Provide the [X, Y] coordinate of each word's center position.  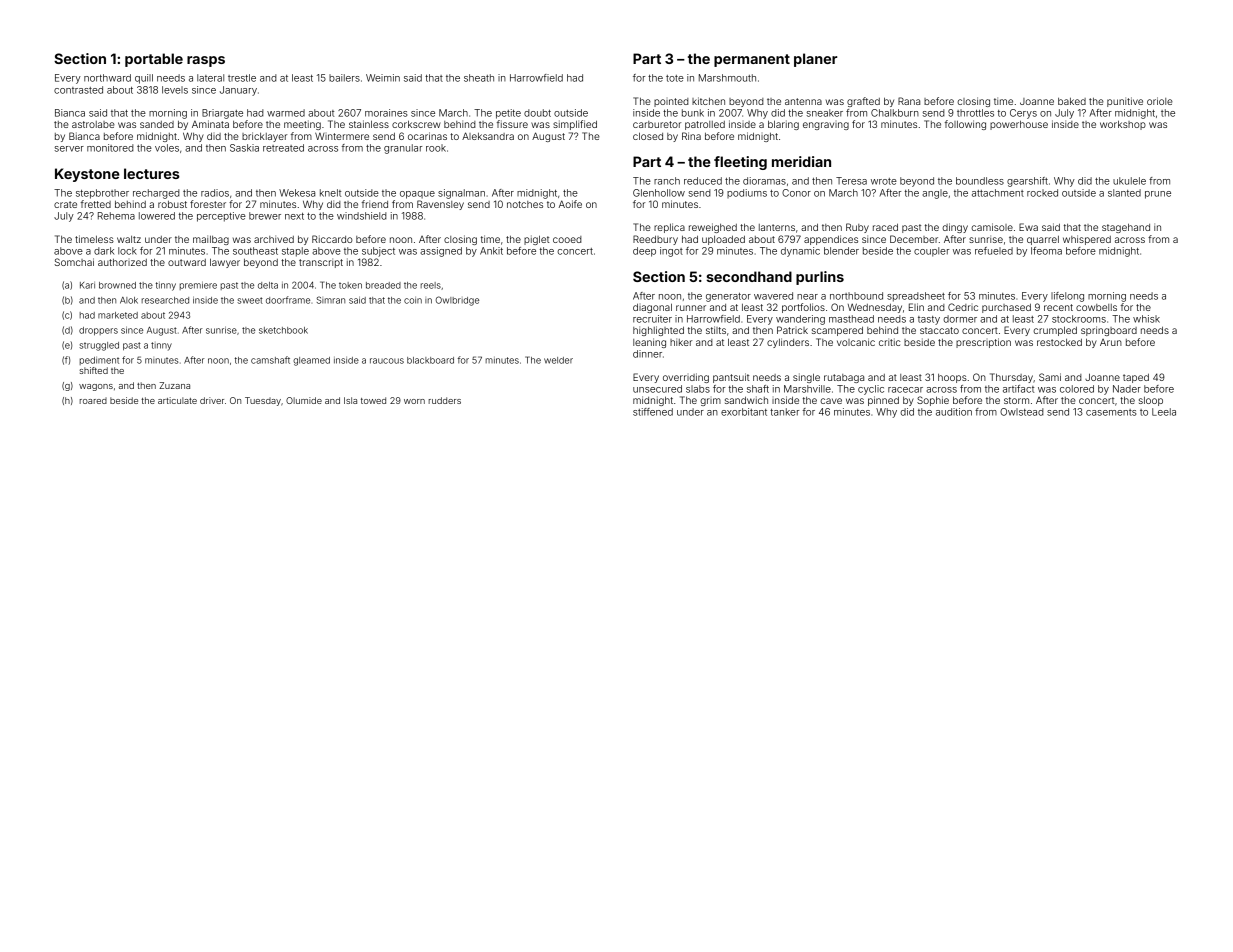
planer [815, 60]
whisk [1146, 319]
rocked [1042, 193]
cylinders [788, 343]
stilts [716, 330]
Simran [331, 300]
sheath [479, 78]
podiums [747, 193]
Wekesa [297, 193]
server [69, 149]
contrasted [78, 90]
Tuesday [263, 401]
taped [1136, 378]
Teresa [851, 181]
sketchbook [283, 330]
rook [436, 148]
